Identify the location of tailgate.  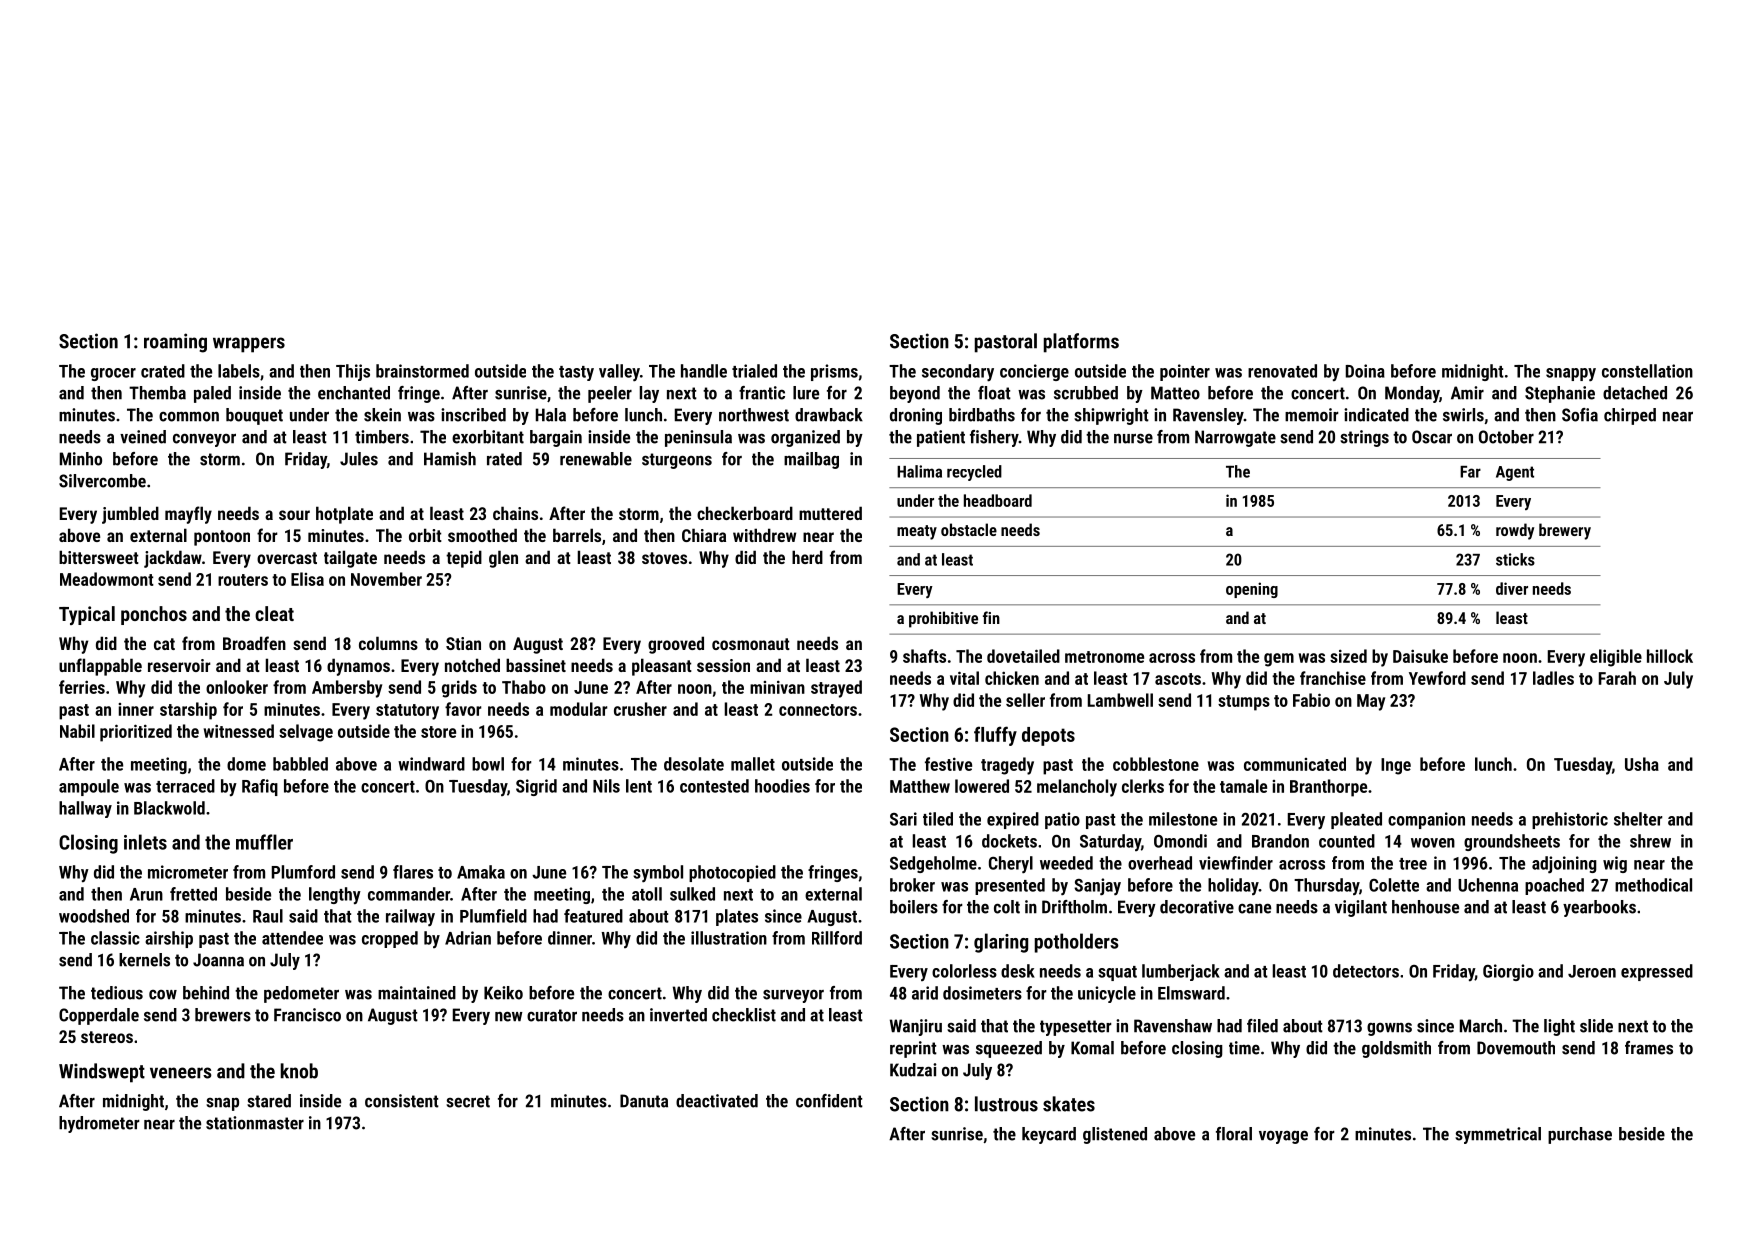
(350, 559).
